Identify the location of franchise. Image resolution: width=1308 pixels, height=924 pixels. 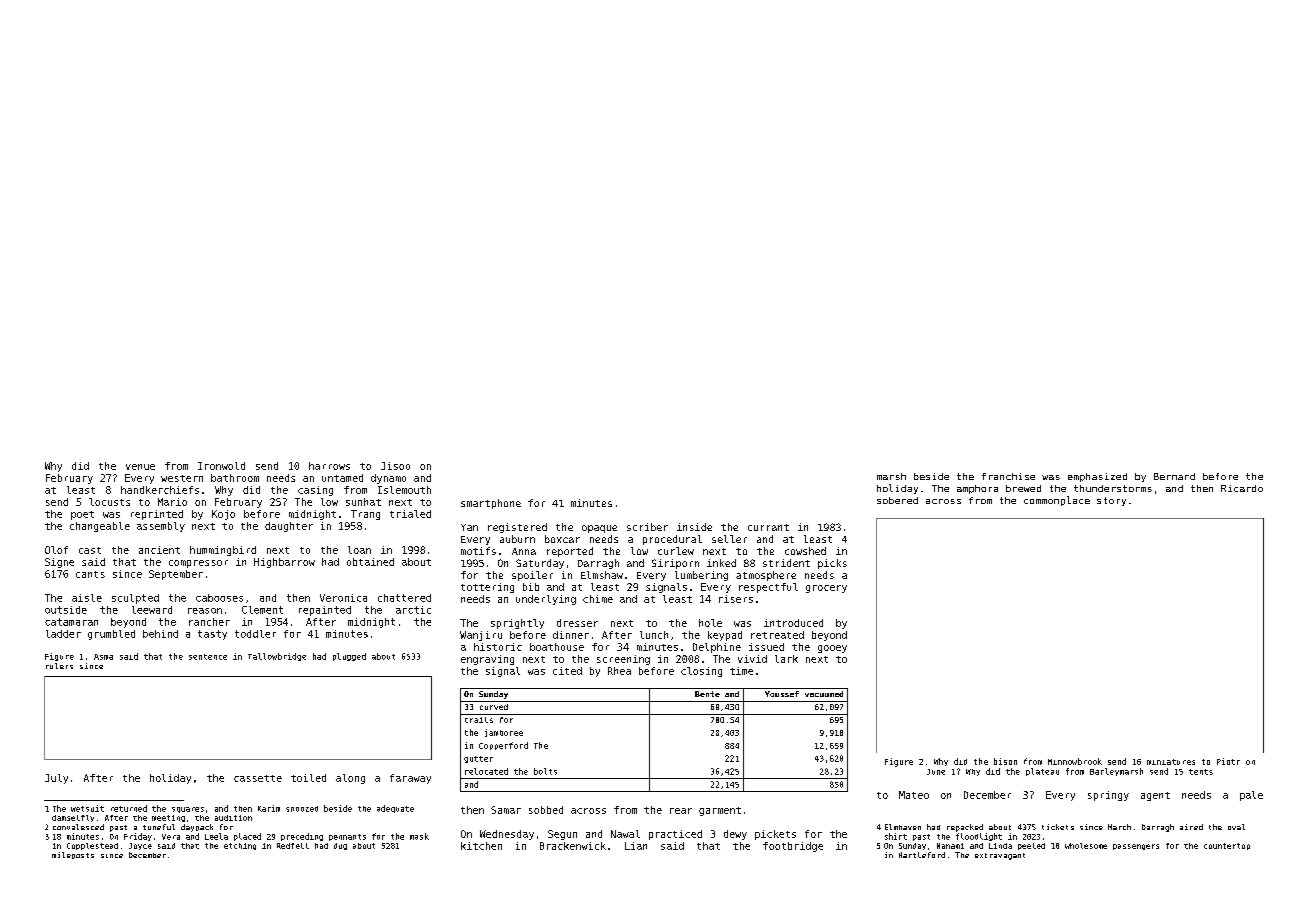
(1008, 476).
